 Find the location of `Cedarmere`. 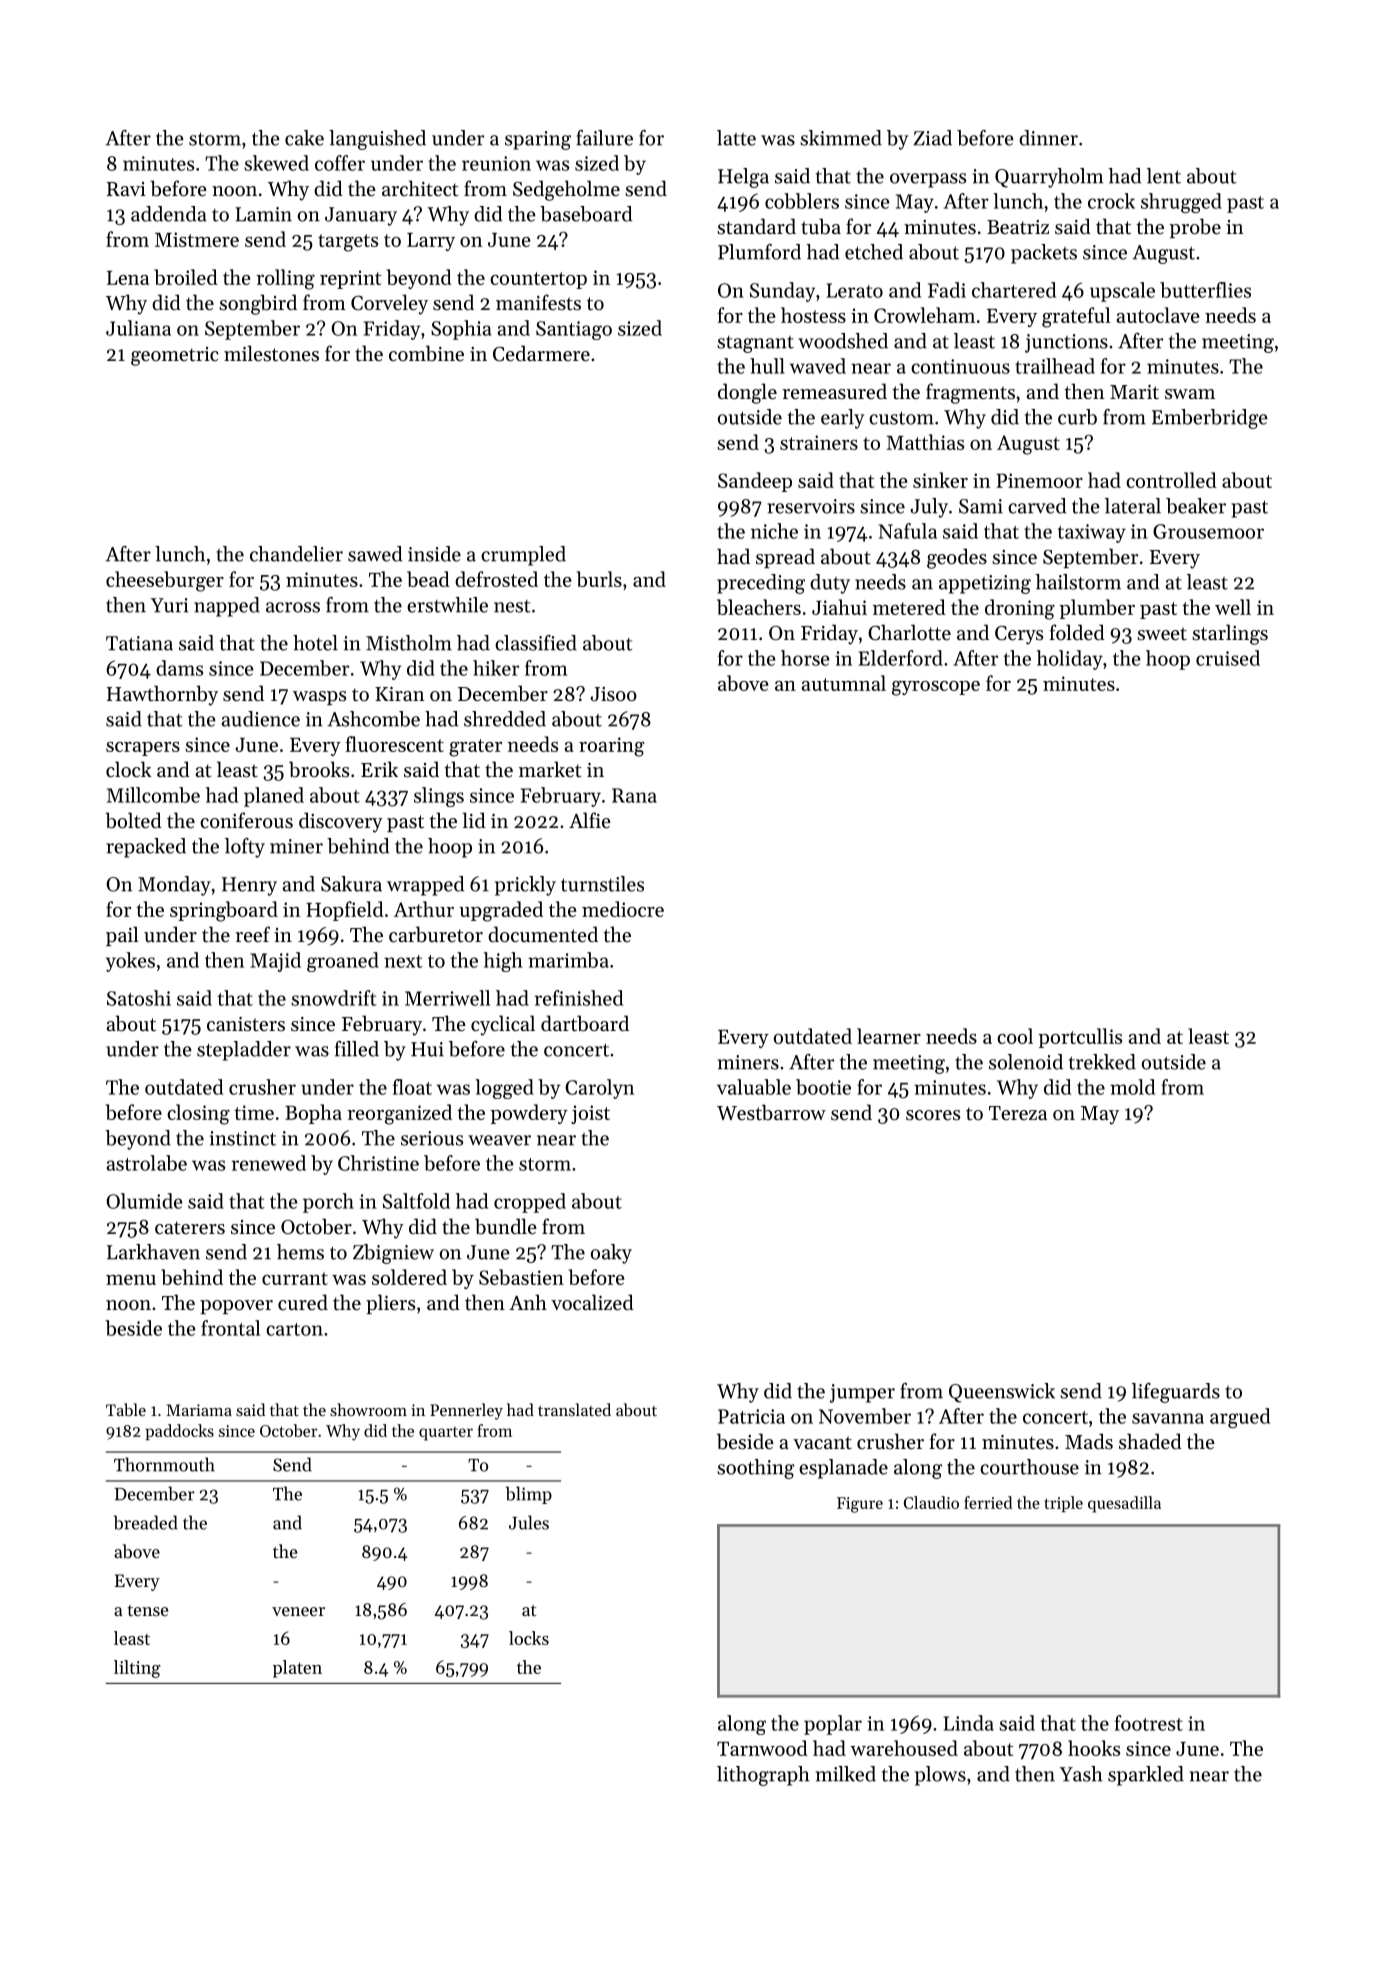

Cedarmere is located at coordinates (541, 353).
